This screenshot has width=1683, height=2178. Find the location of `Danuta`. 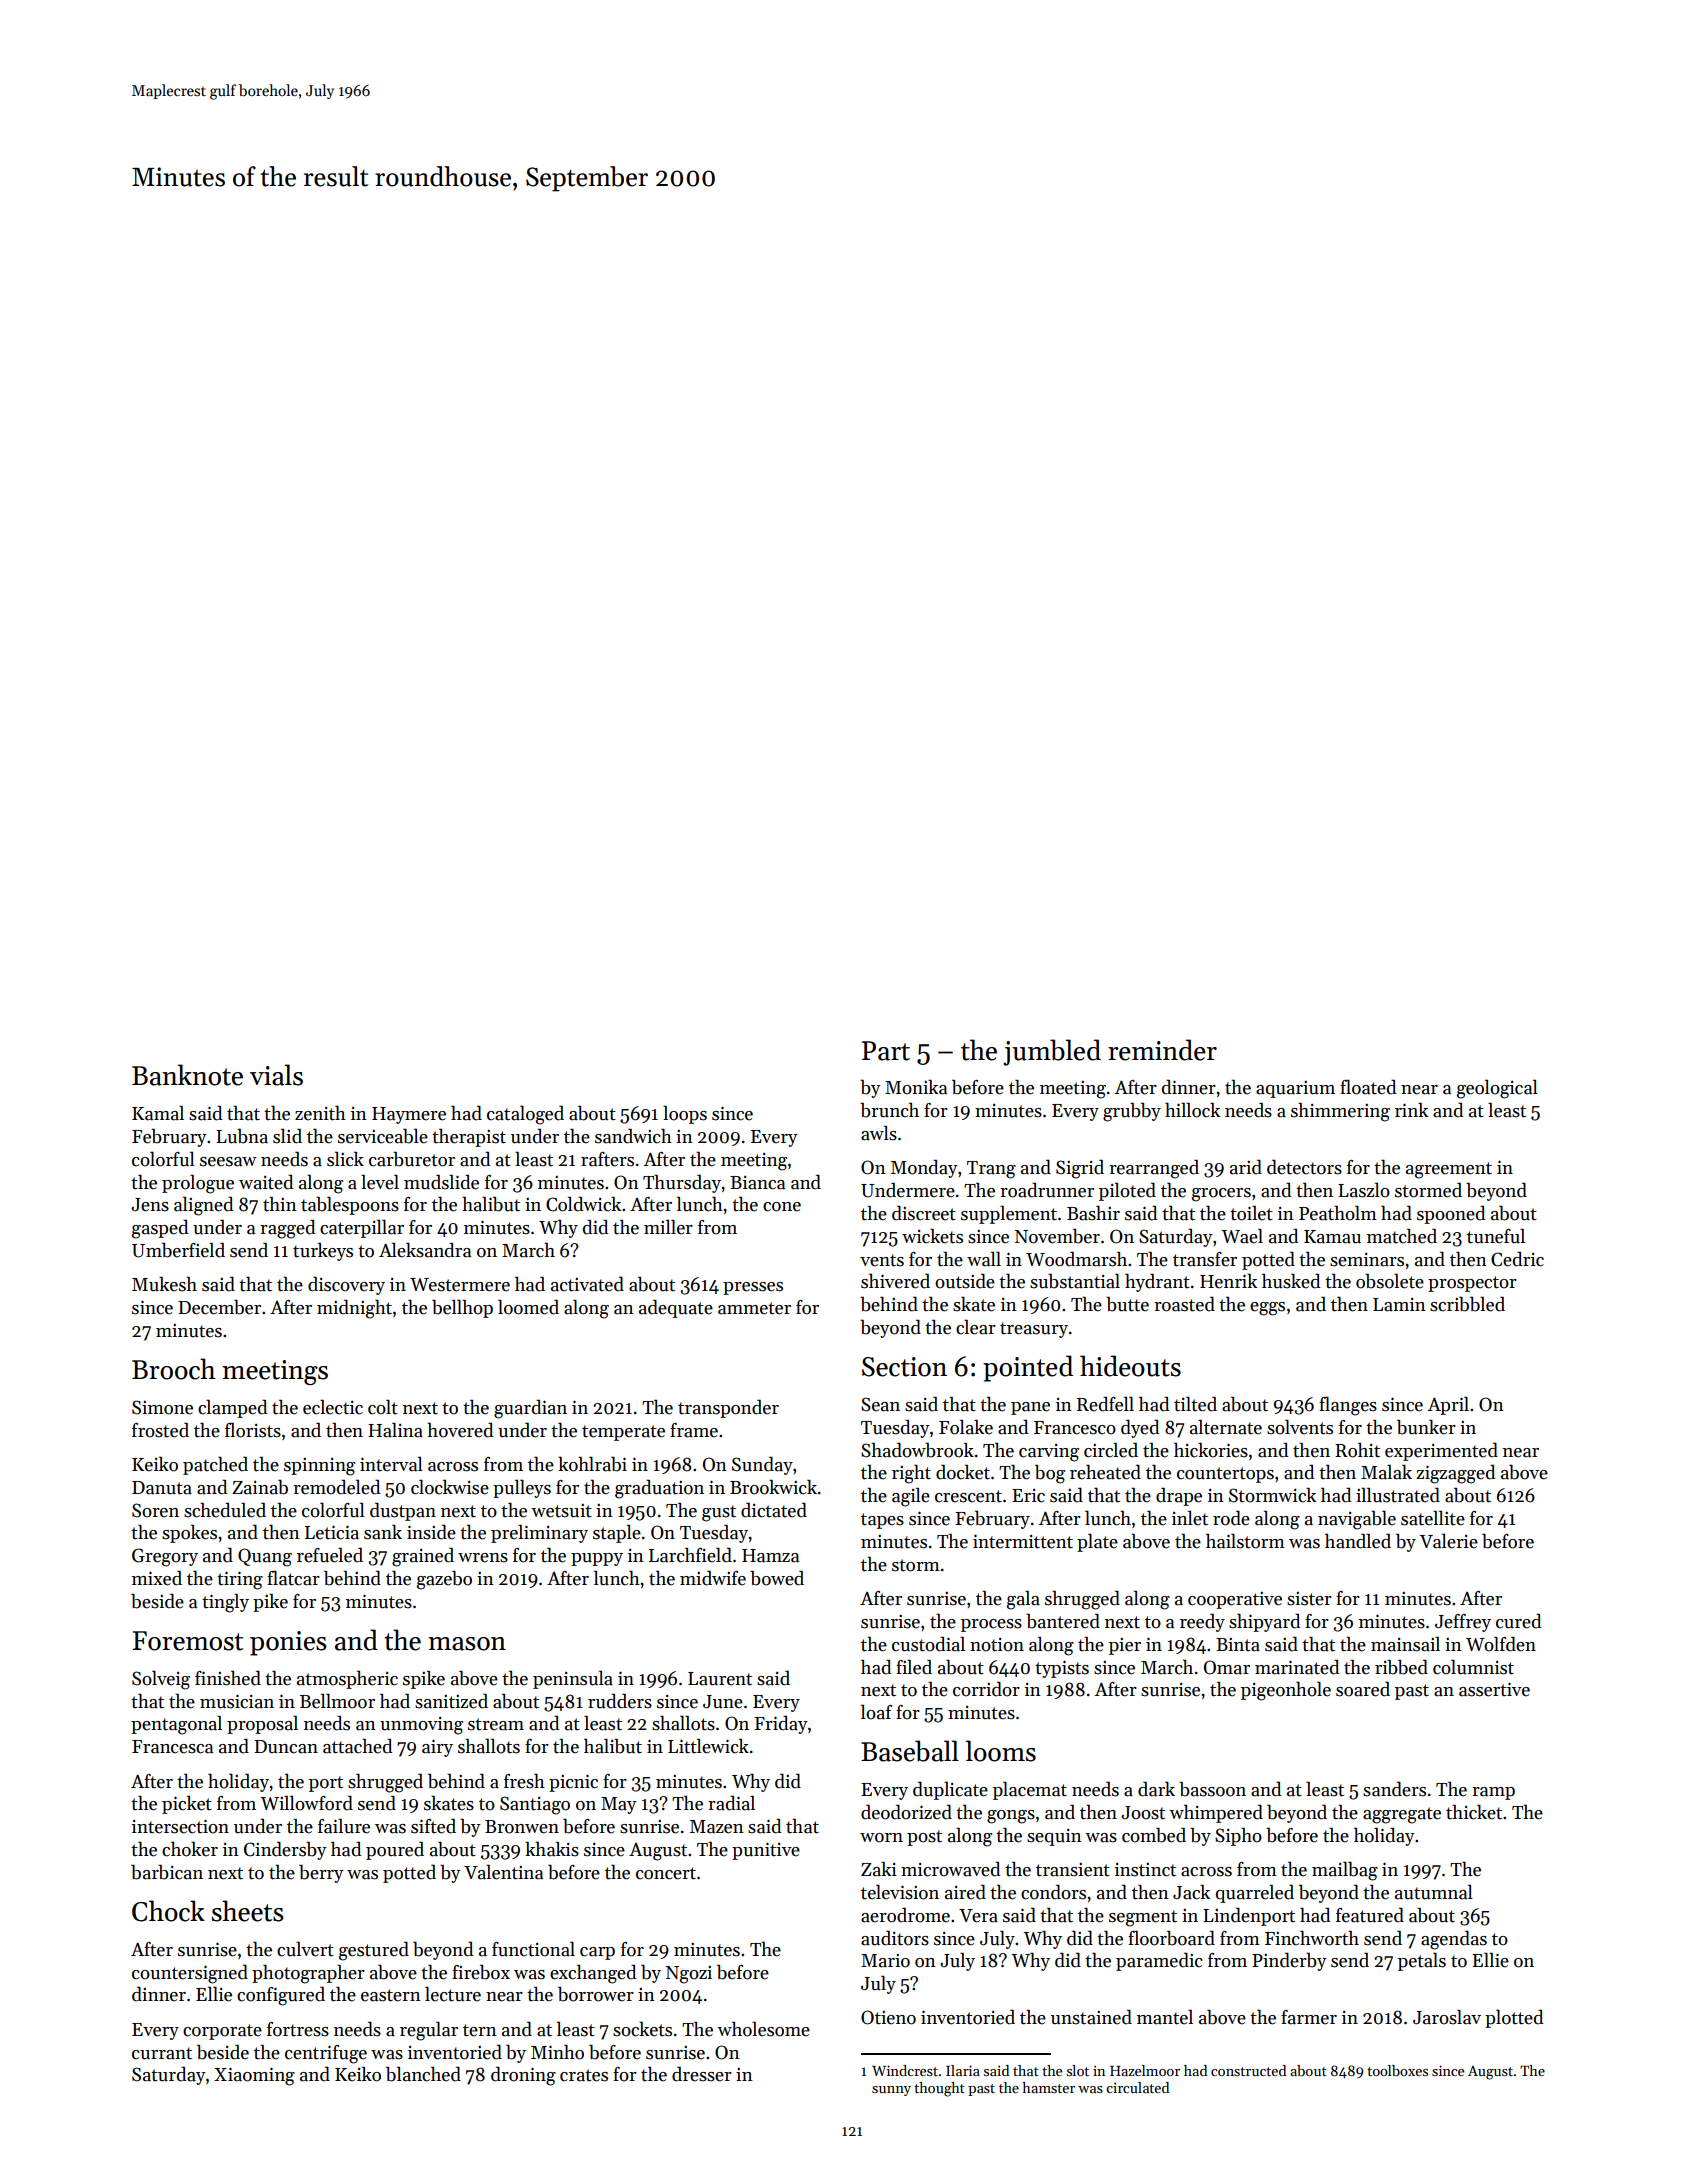

Danuta is located at coordinates (162, 1488).
